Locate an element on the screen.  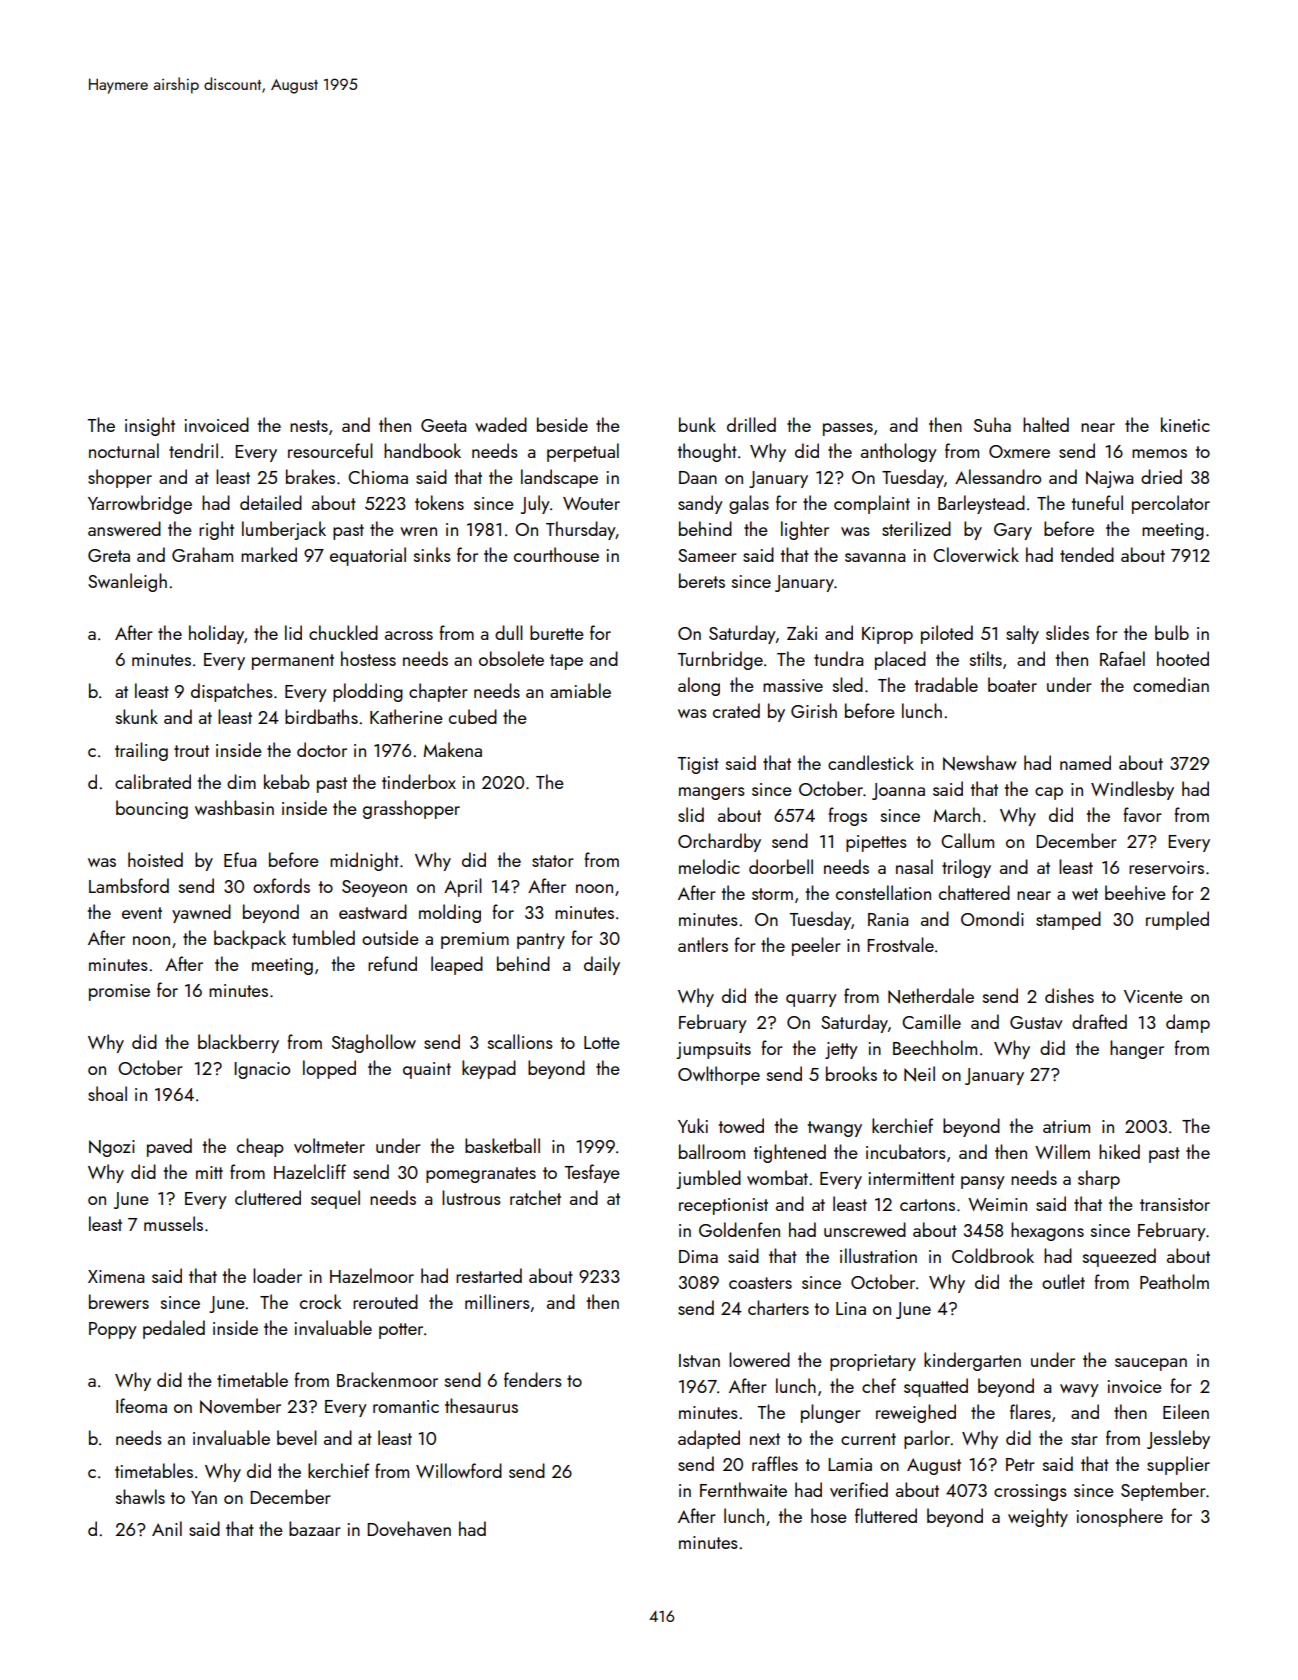
Eileen is located at coordinates (1186, 1411).
